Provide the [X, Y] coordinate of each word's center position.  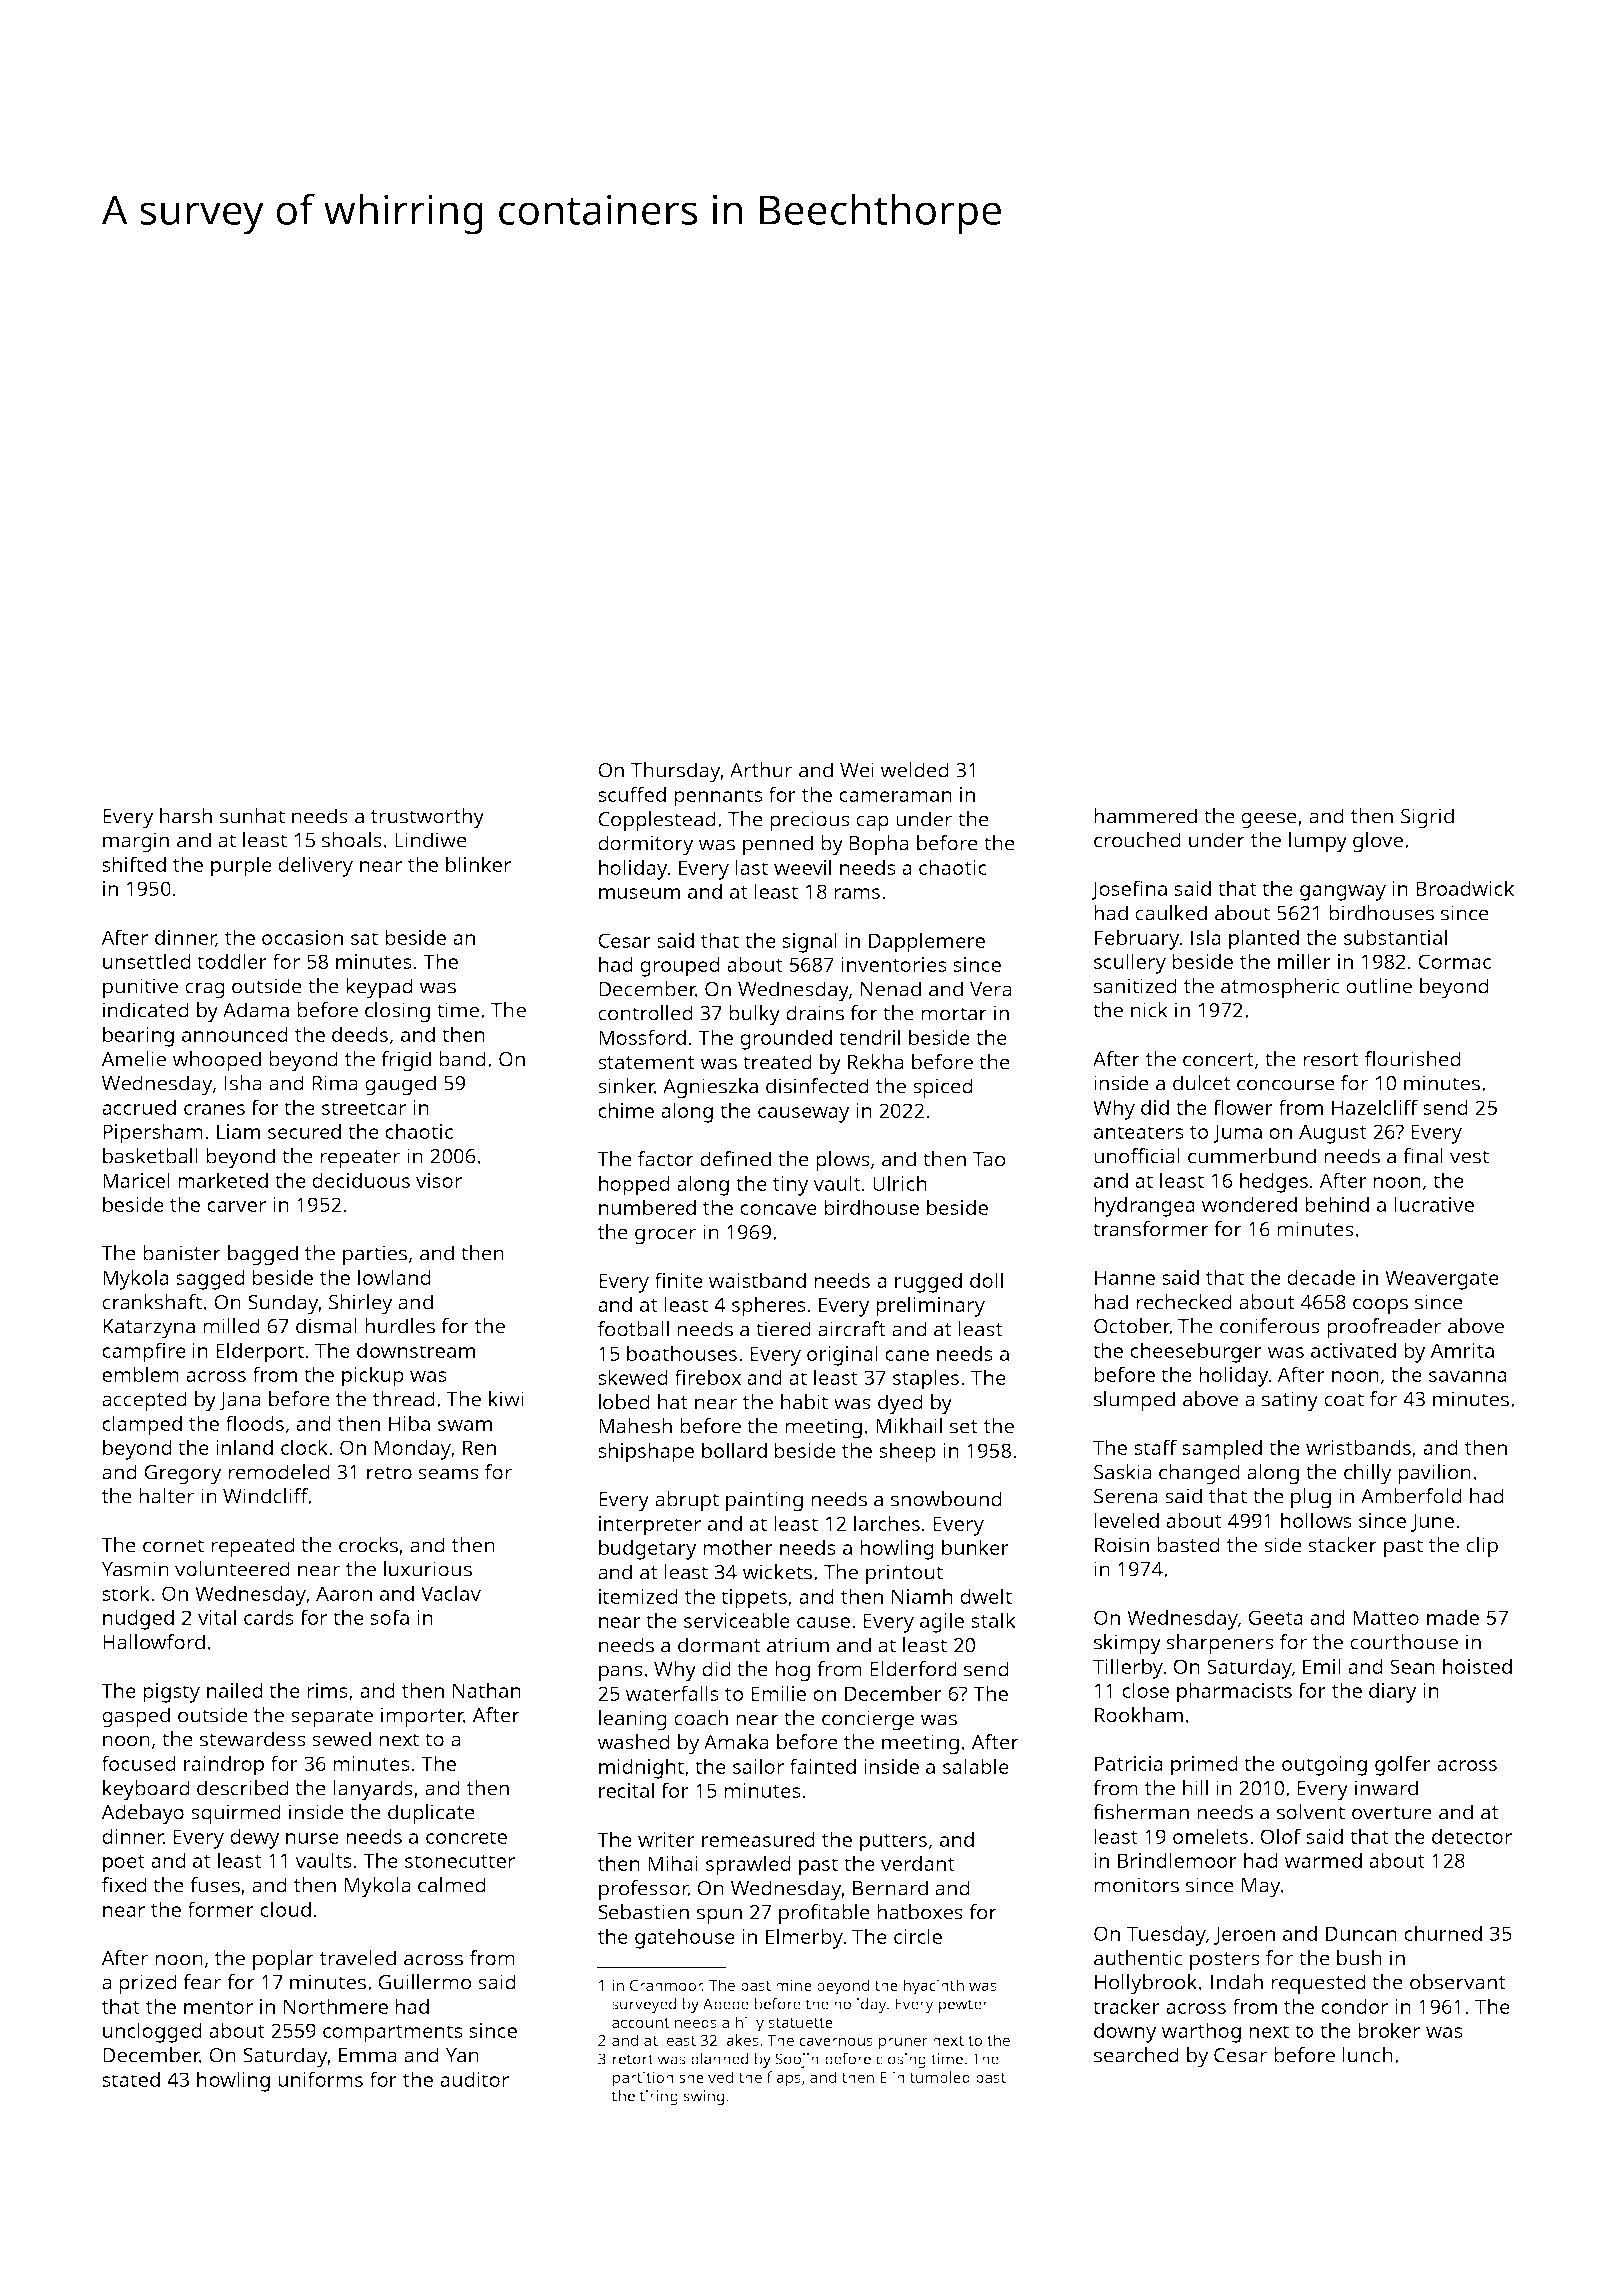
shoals [352, 840]
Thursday [676, 772]
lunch [1367, 2055]
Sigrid [1427, 818]
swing [704, 2097]
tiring [658, 2097]
